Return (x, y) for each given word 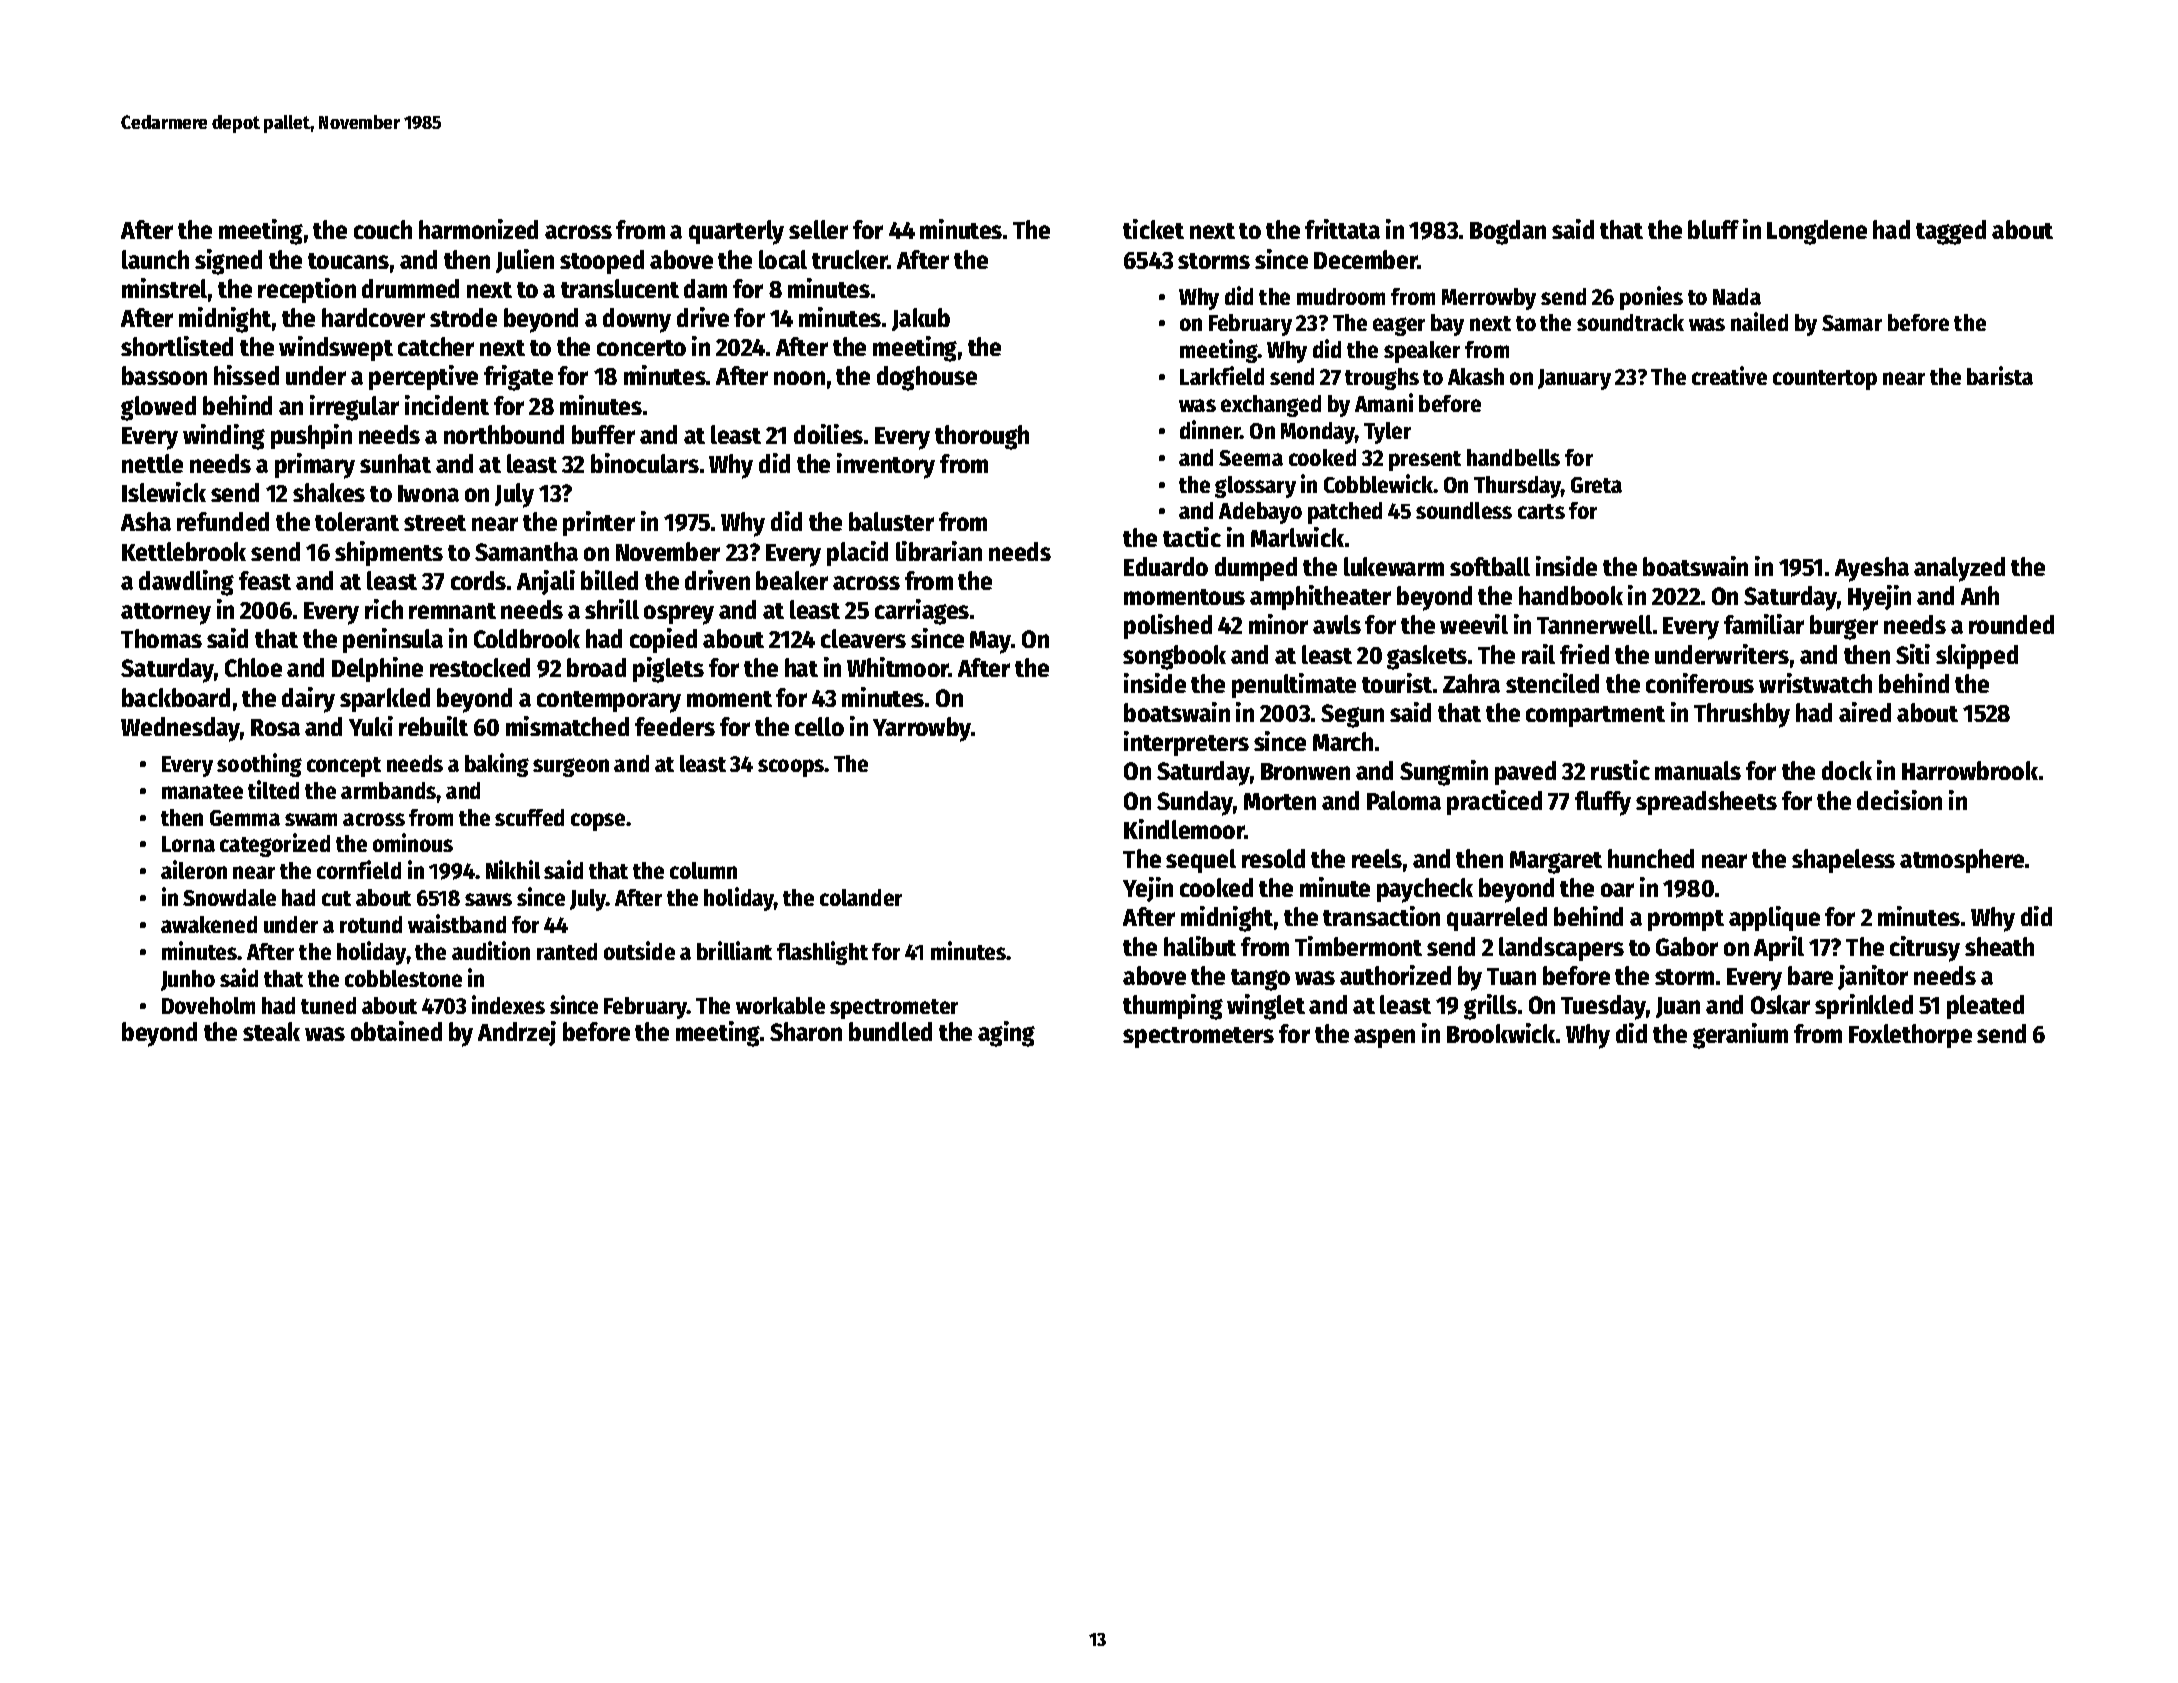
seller (818, 229)
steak (271, 1031)
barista (2000, 375)
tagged (1951, 232)
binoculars (645, 463)
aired (1865, 712)
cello (819, 726)
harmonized (478, 229)
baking (497, 765)
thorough (982, 437)
